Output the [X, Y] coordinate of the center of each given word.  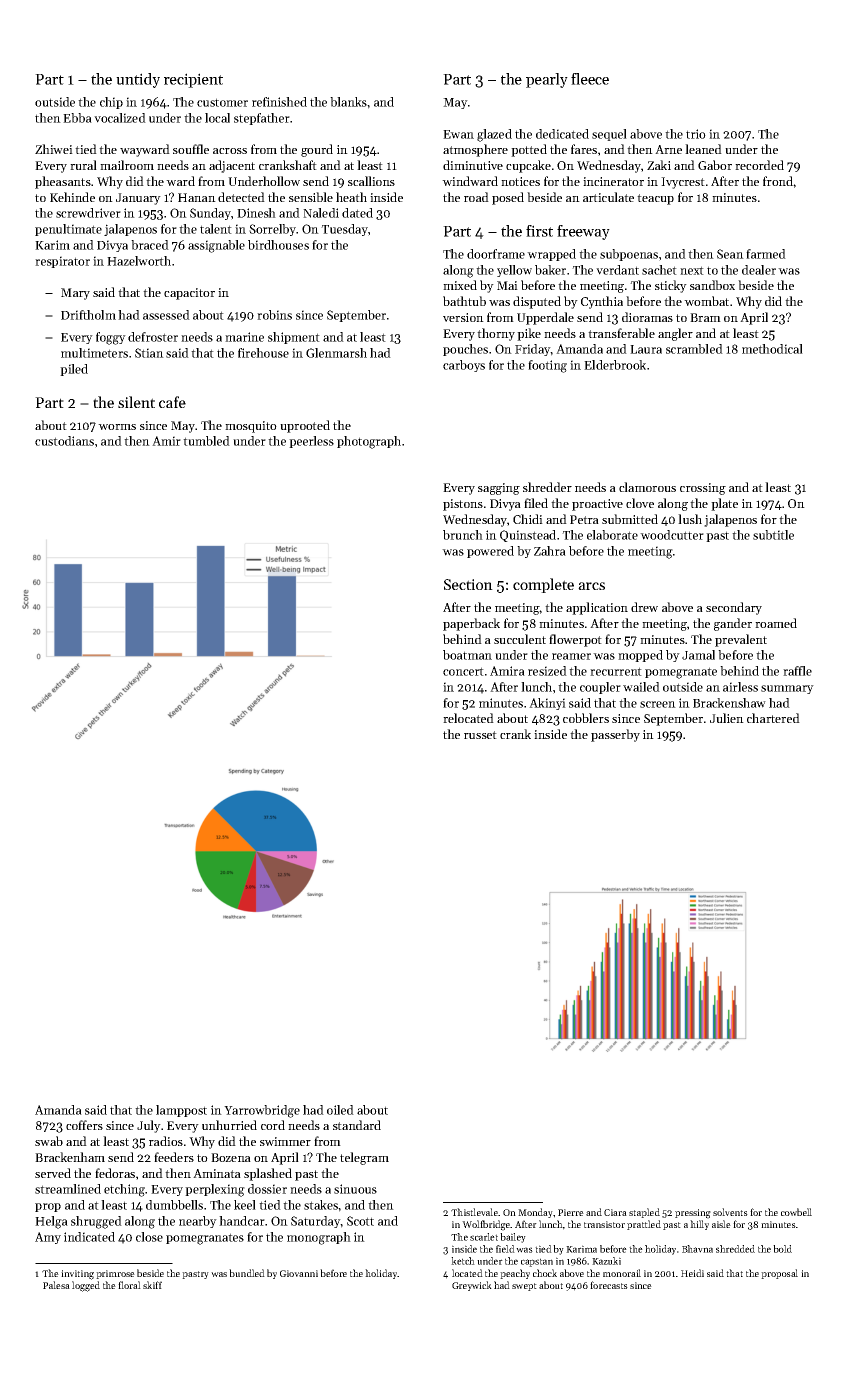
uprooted [305, 426]
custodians [64, 441]
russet [480, 735]
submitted [630, 519]
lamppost [181, 1111]
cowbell [796, 1212]
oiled [340, 1110]
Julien [727, 718]
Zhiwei [54, 149]
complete [543, 585]
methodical [772, 349]
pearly [547, 80]
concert [463, 671]
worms [117, 427]
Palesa [56, 1285]
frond [778, 181]
